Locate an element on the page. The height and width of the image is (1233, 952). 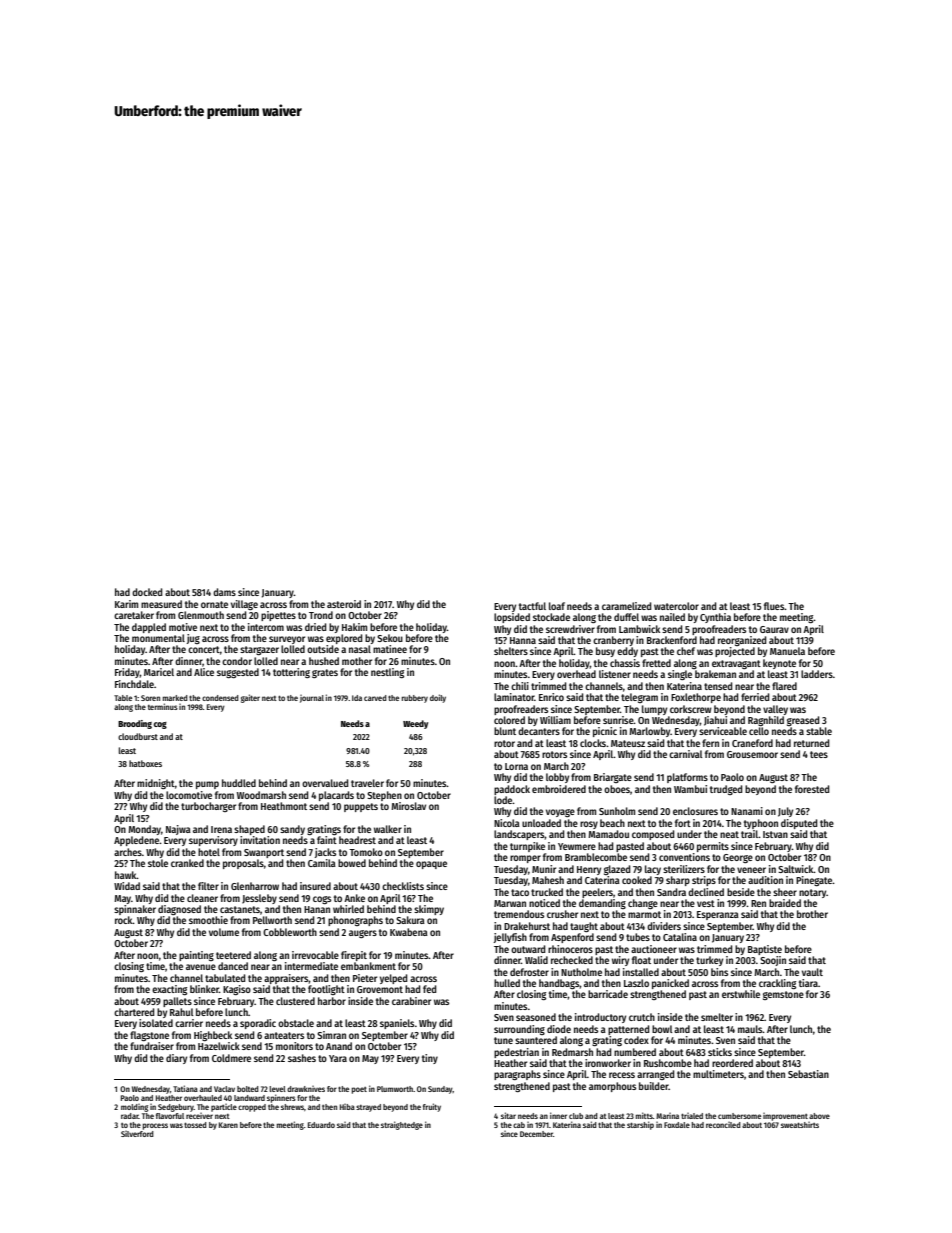
concert is located at coordinates (204, 649).
